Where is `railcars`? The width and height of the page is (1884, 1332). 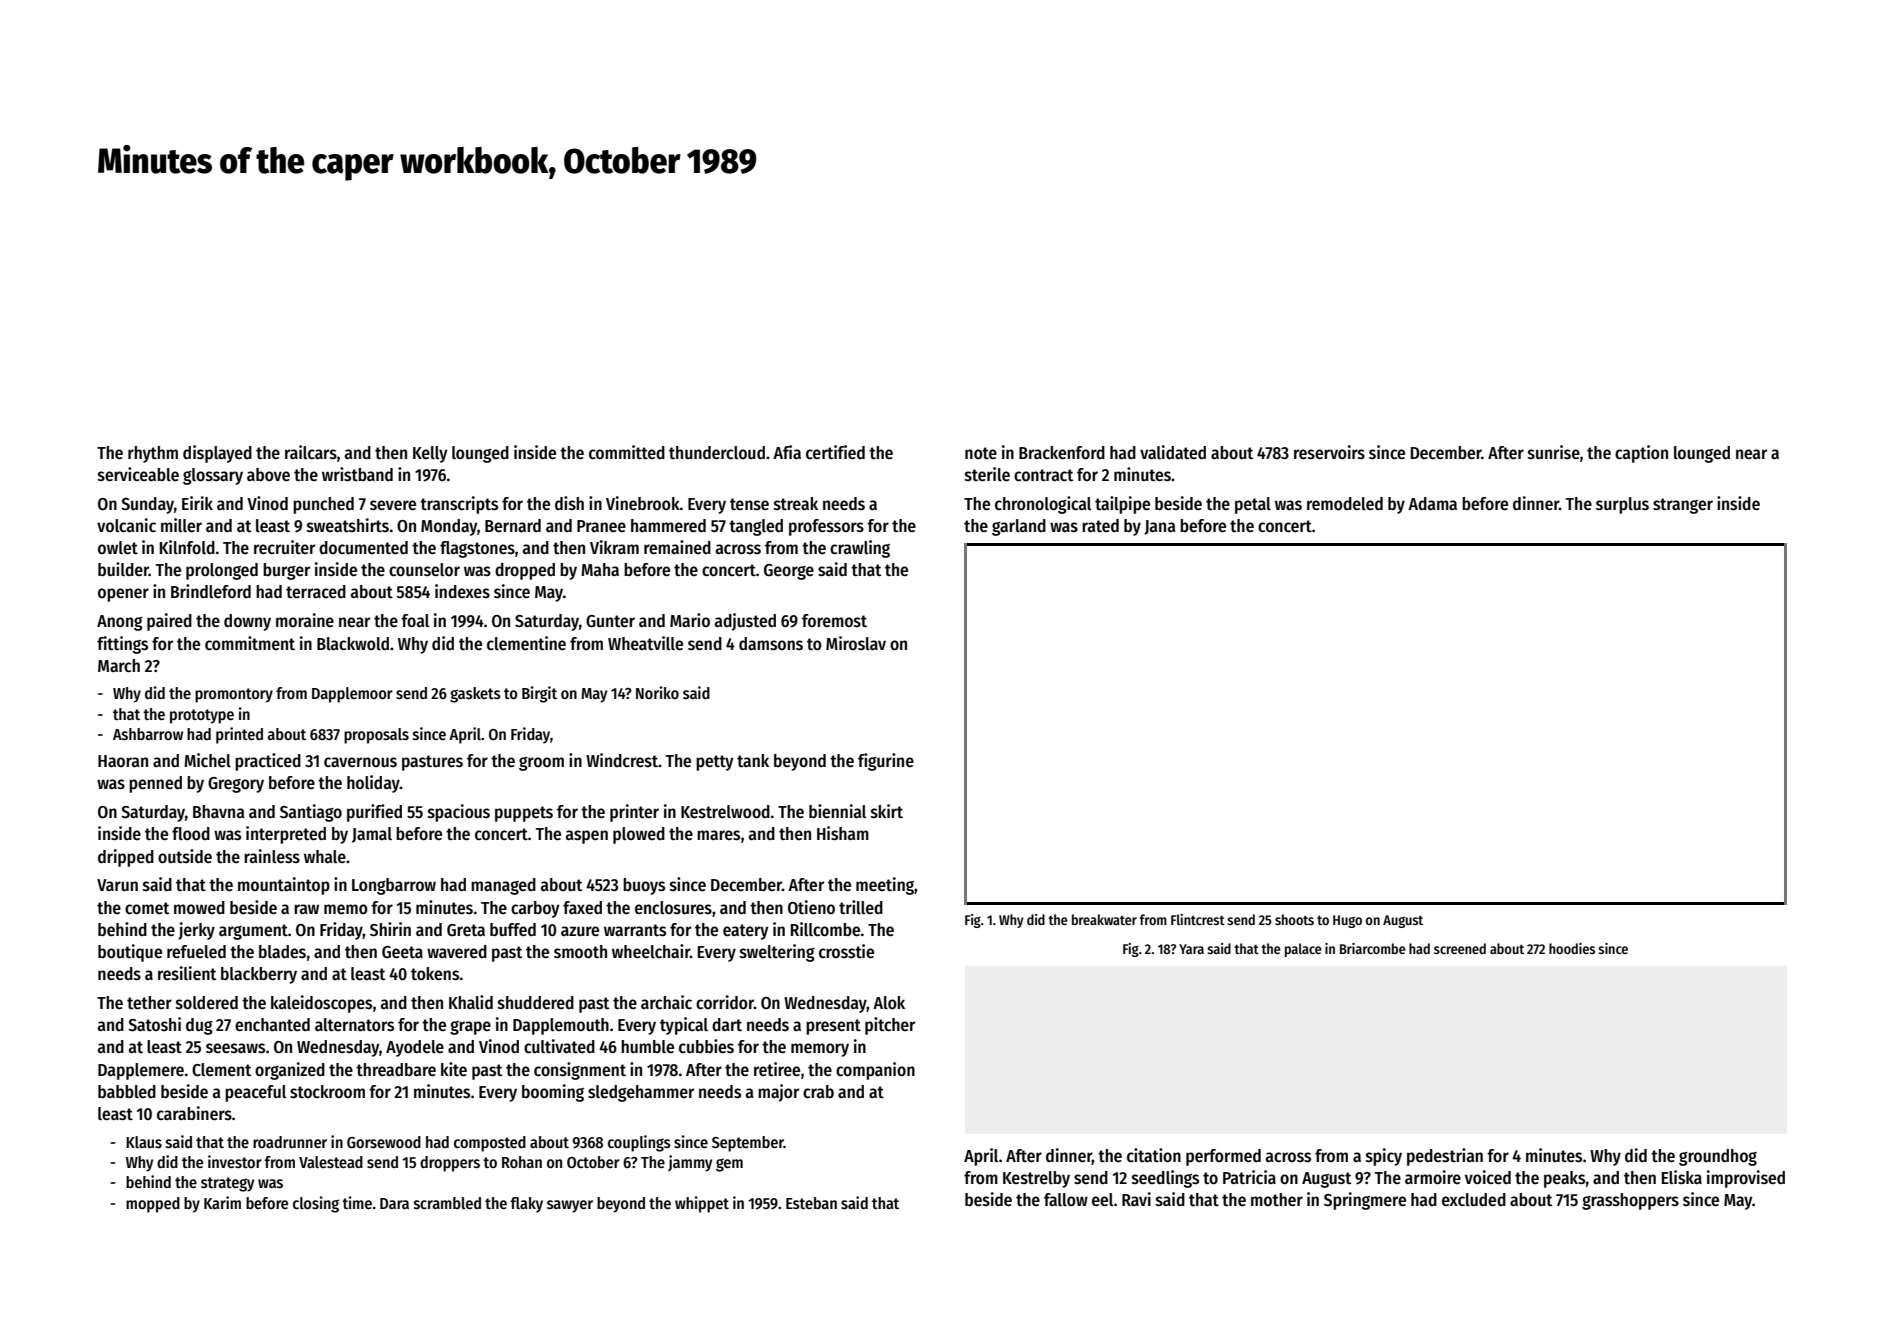
railcars is located at coordinates (311, 452).
